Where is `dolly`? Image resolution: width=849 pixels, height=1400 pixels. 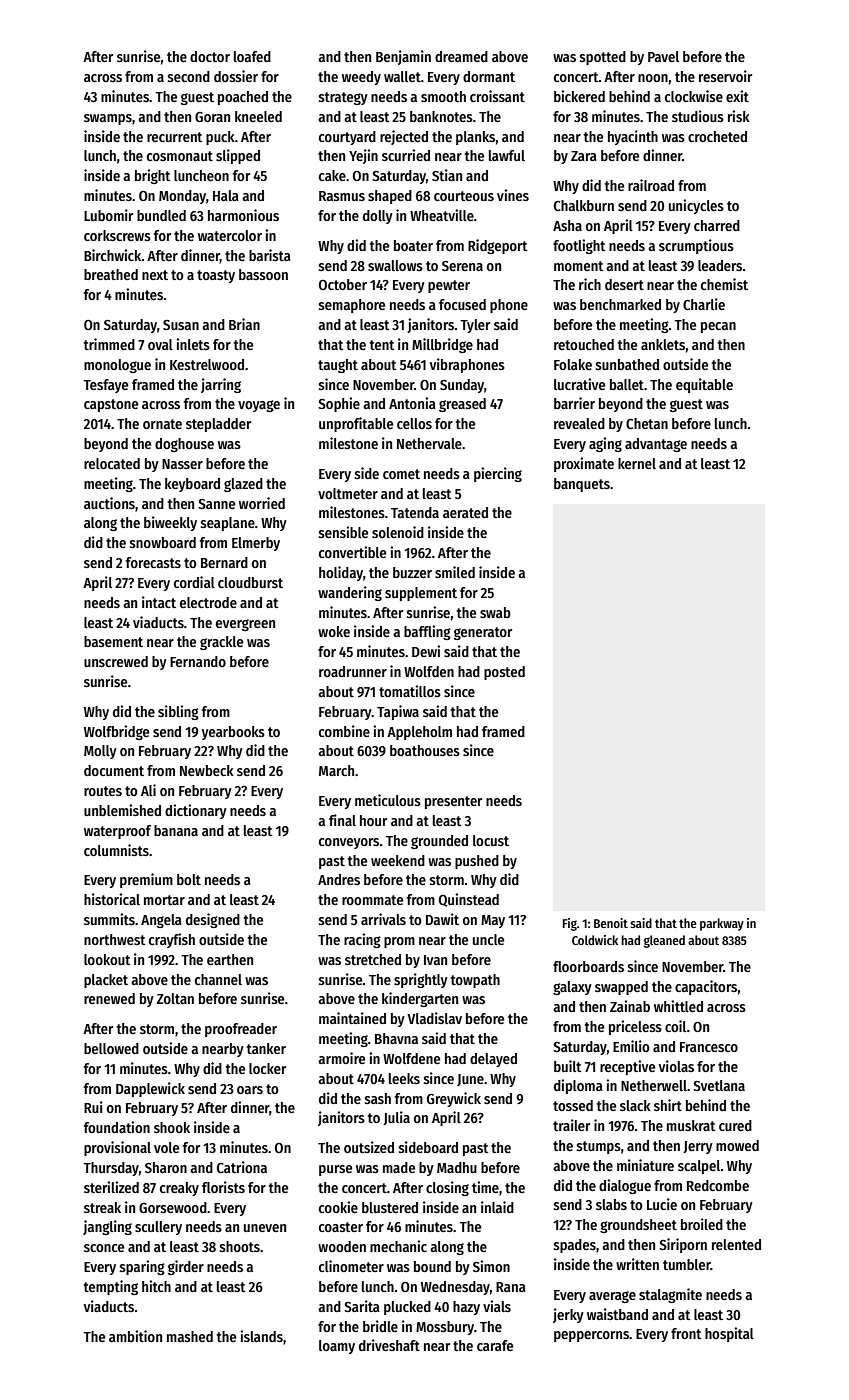
dolly is located at coordinates (378, 217).
